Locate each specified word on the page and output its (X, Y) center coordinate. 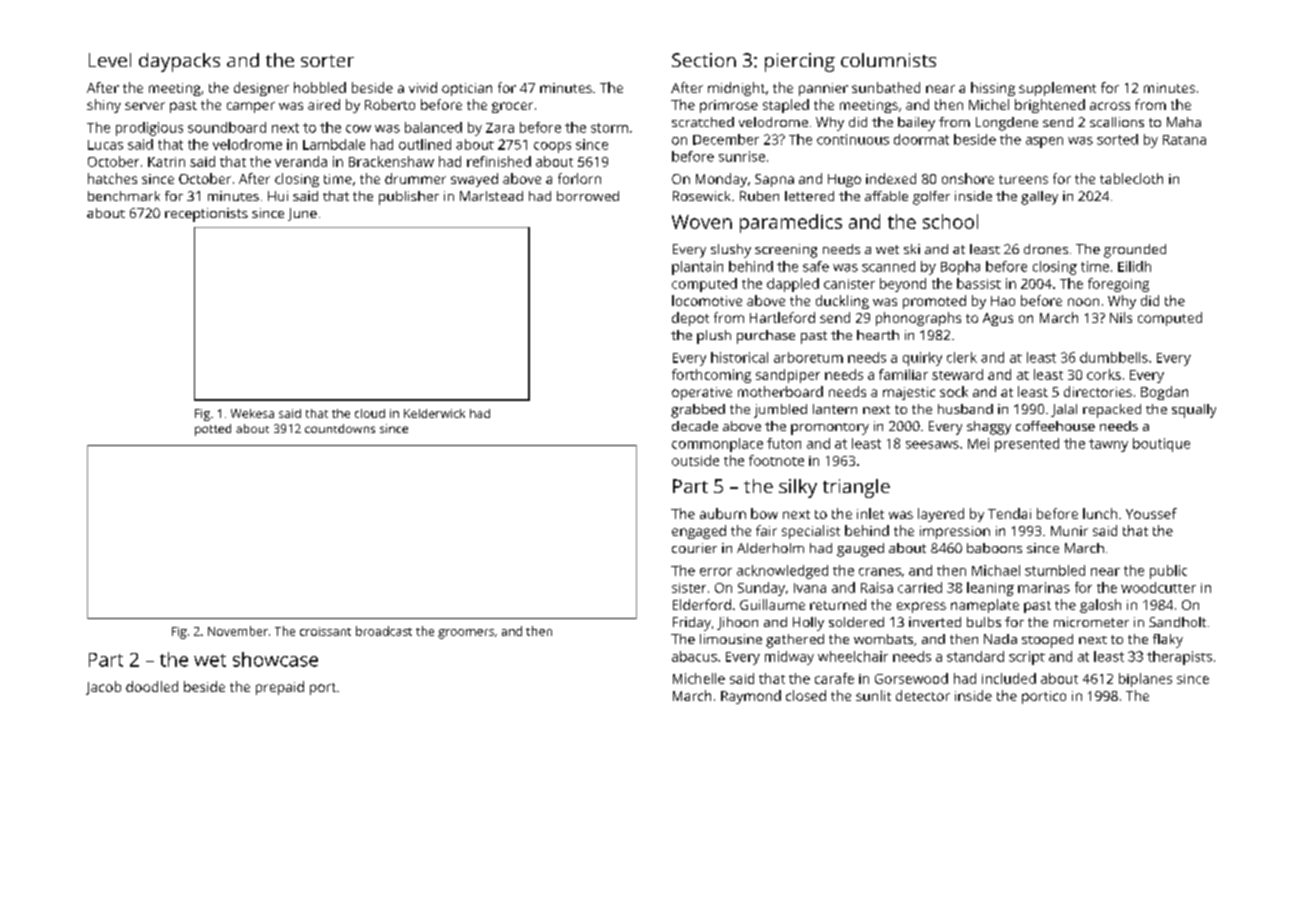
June (302, 214)
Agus (998, 319)
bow (764, 513)
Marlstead (491, 196)
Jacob (103, 688)
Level (110, 60)
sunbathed (886, 87)
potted (213, 430)
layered (941, 515)
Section (704, 60)
